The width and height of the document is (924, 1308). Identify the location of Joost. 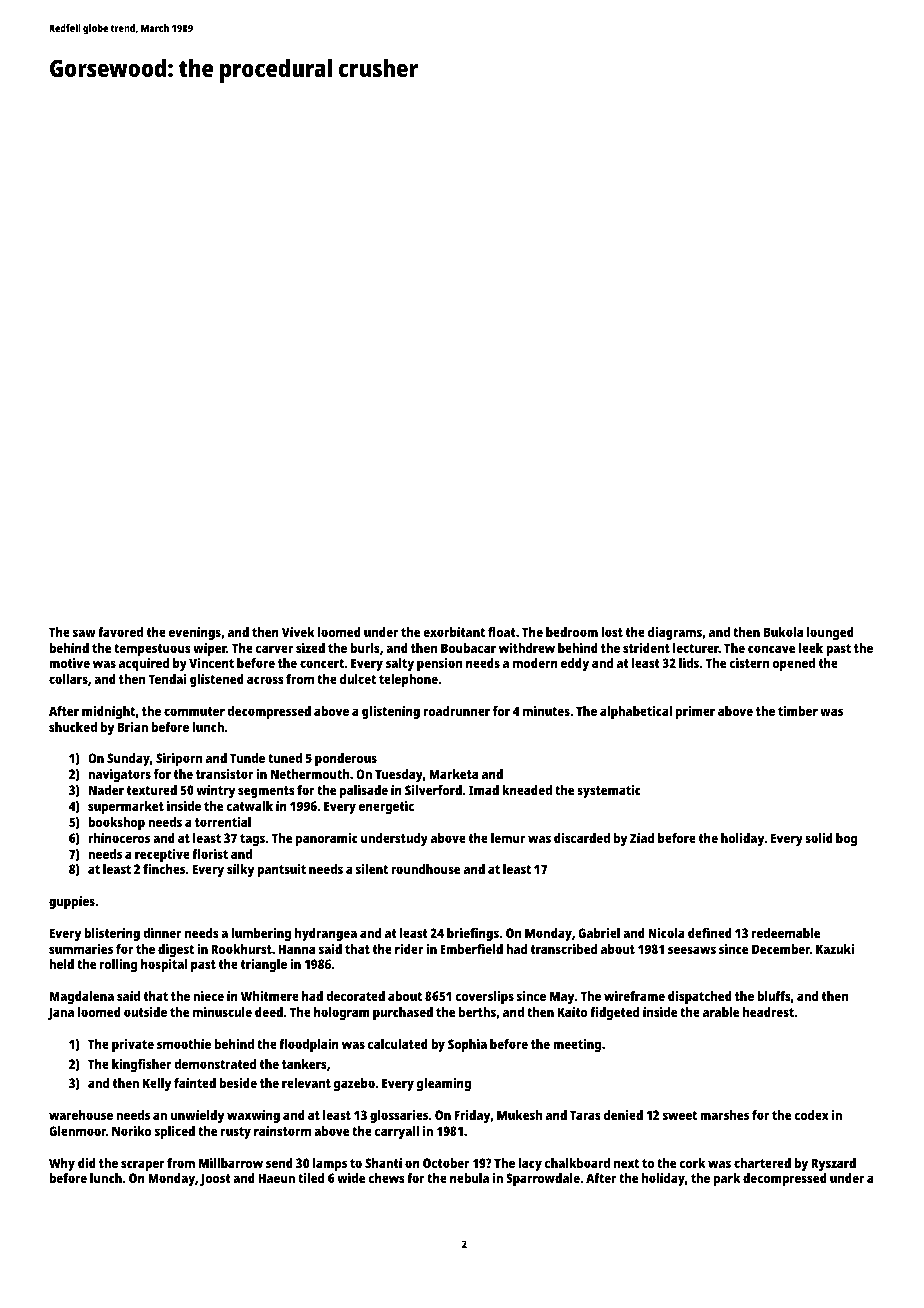
(215, 1179).
